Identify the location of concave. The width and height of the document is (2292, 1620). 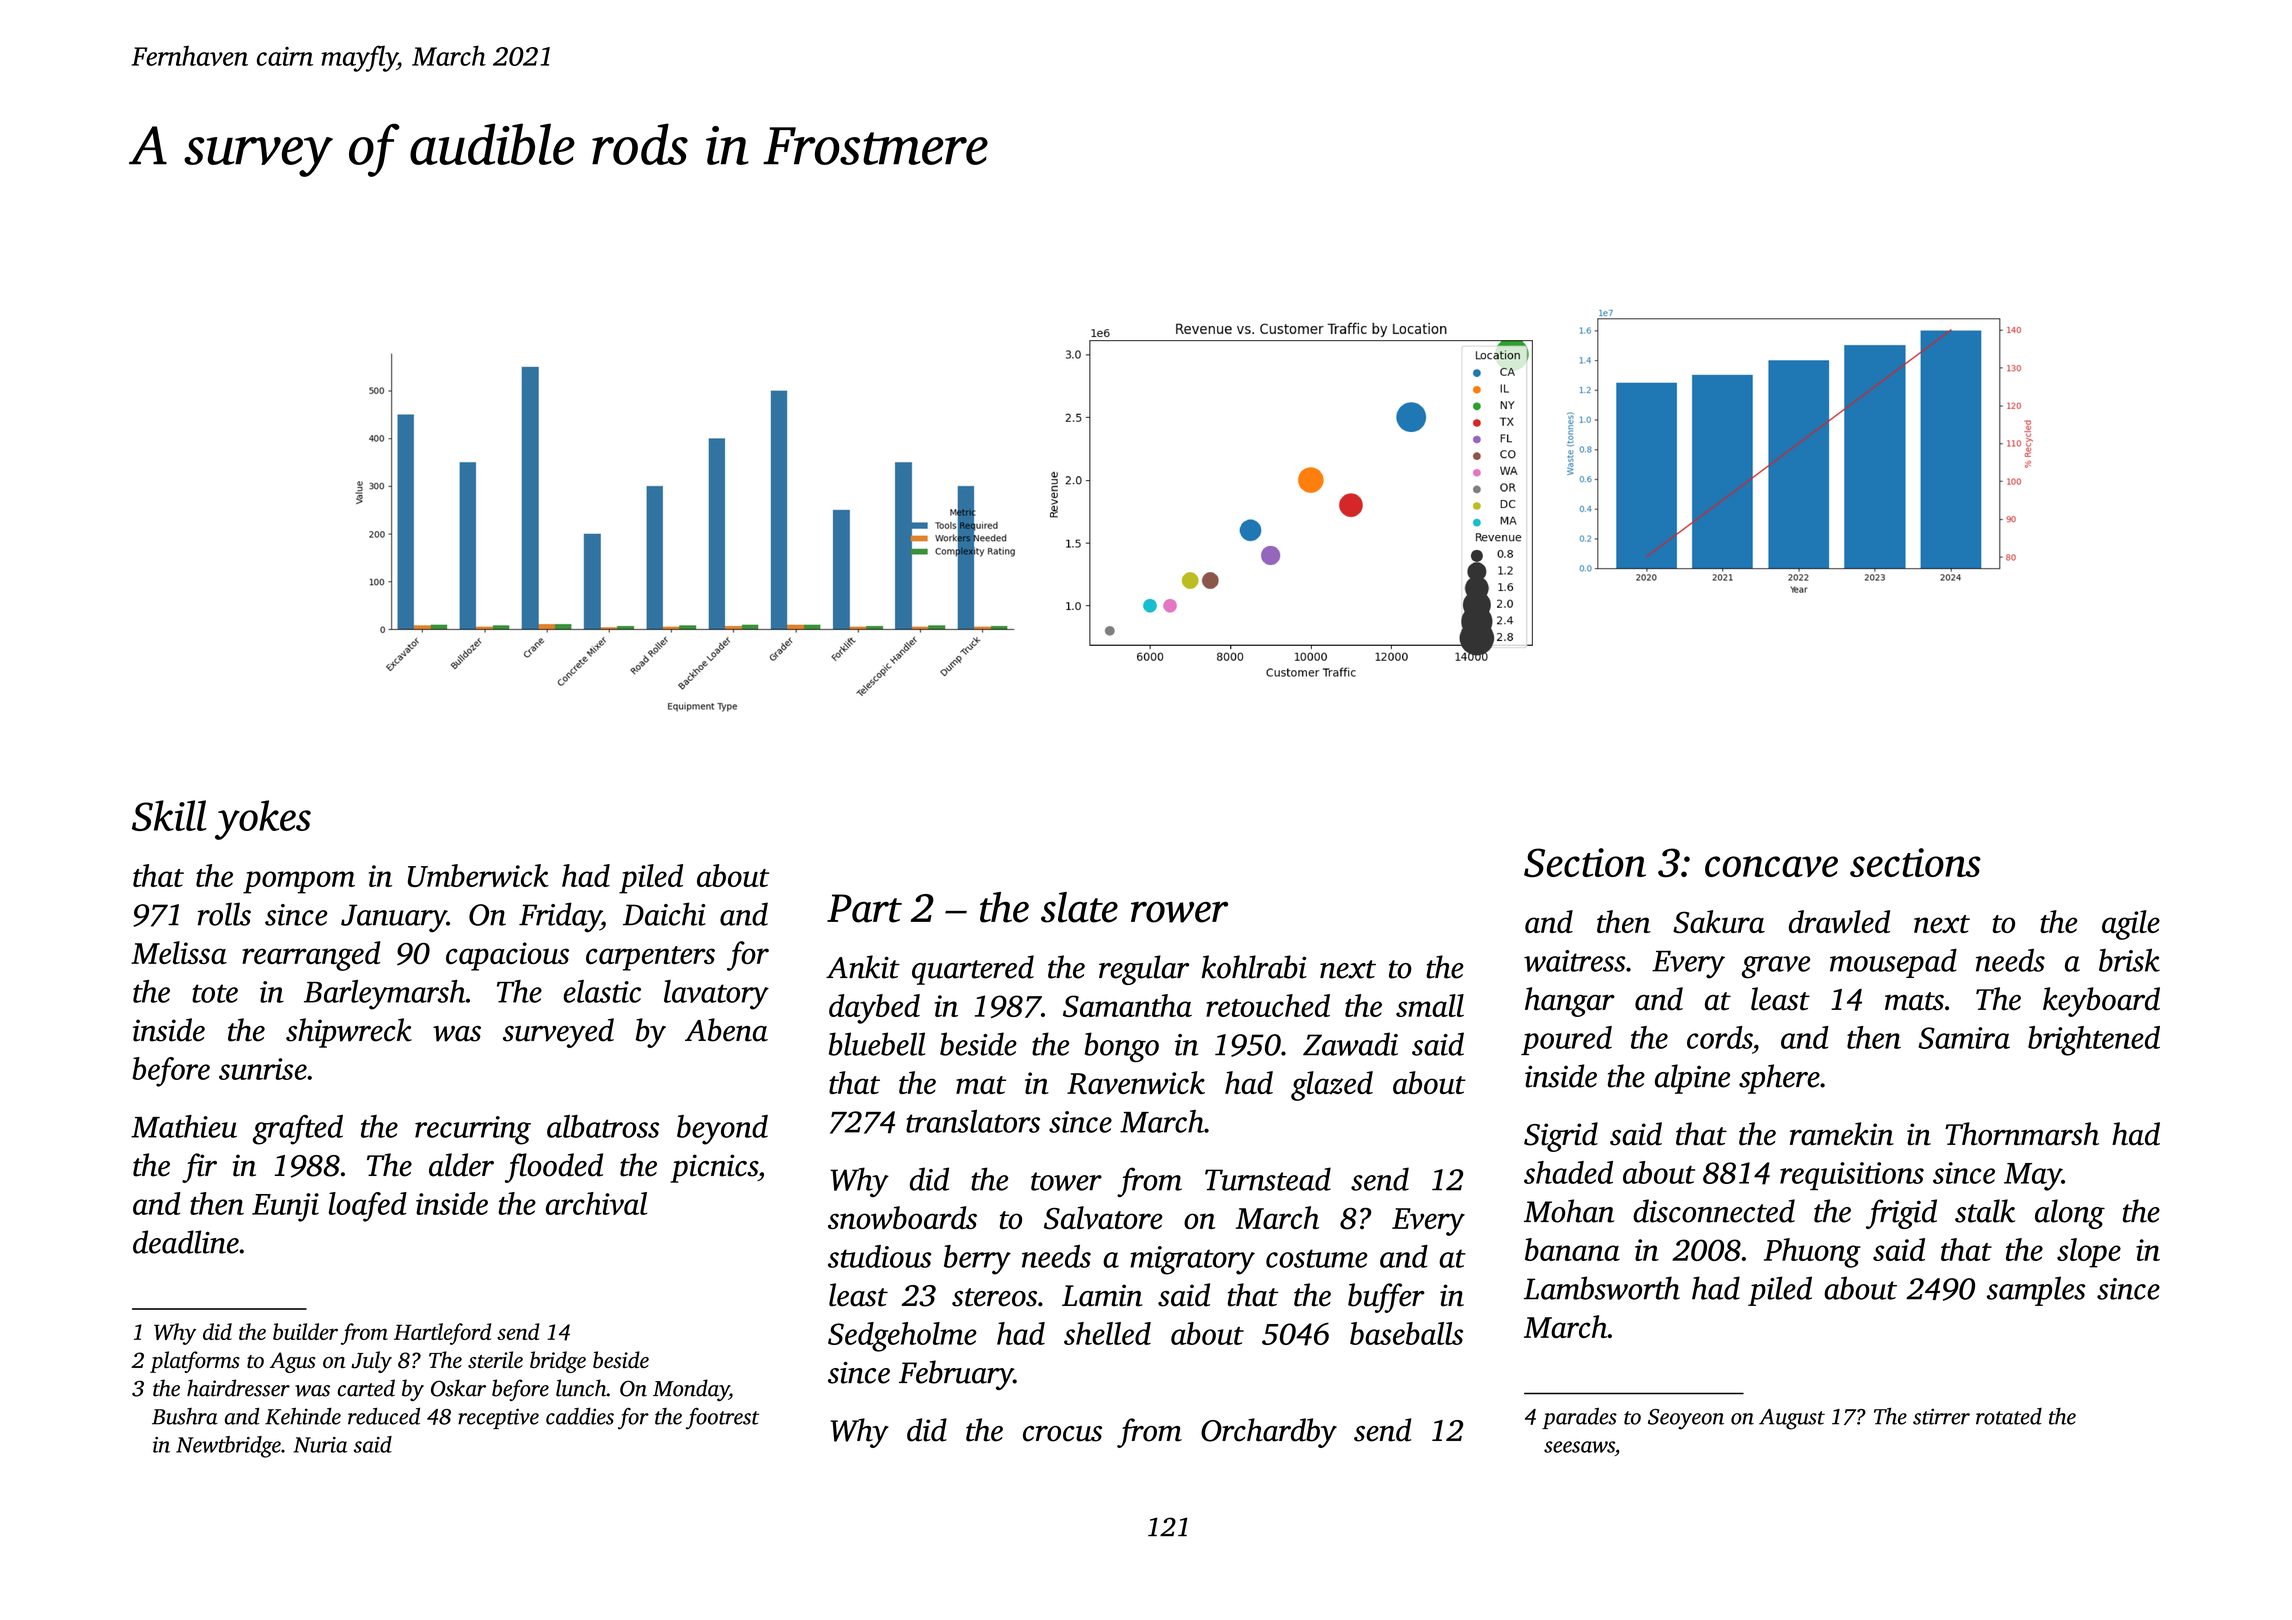
(1771, 866).
